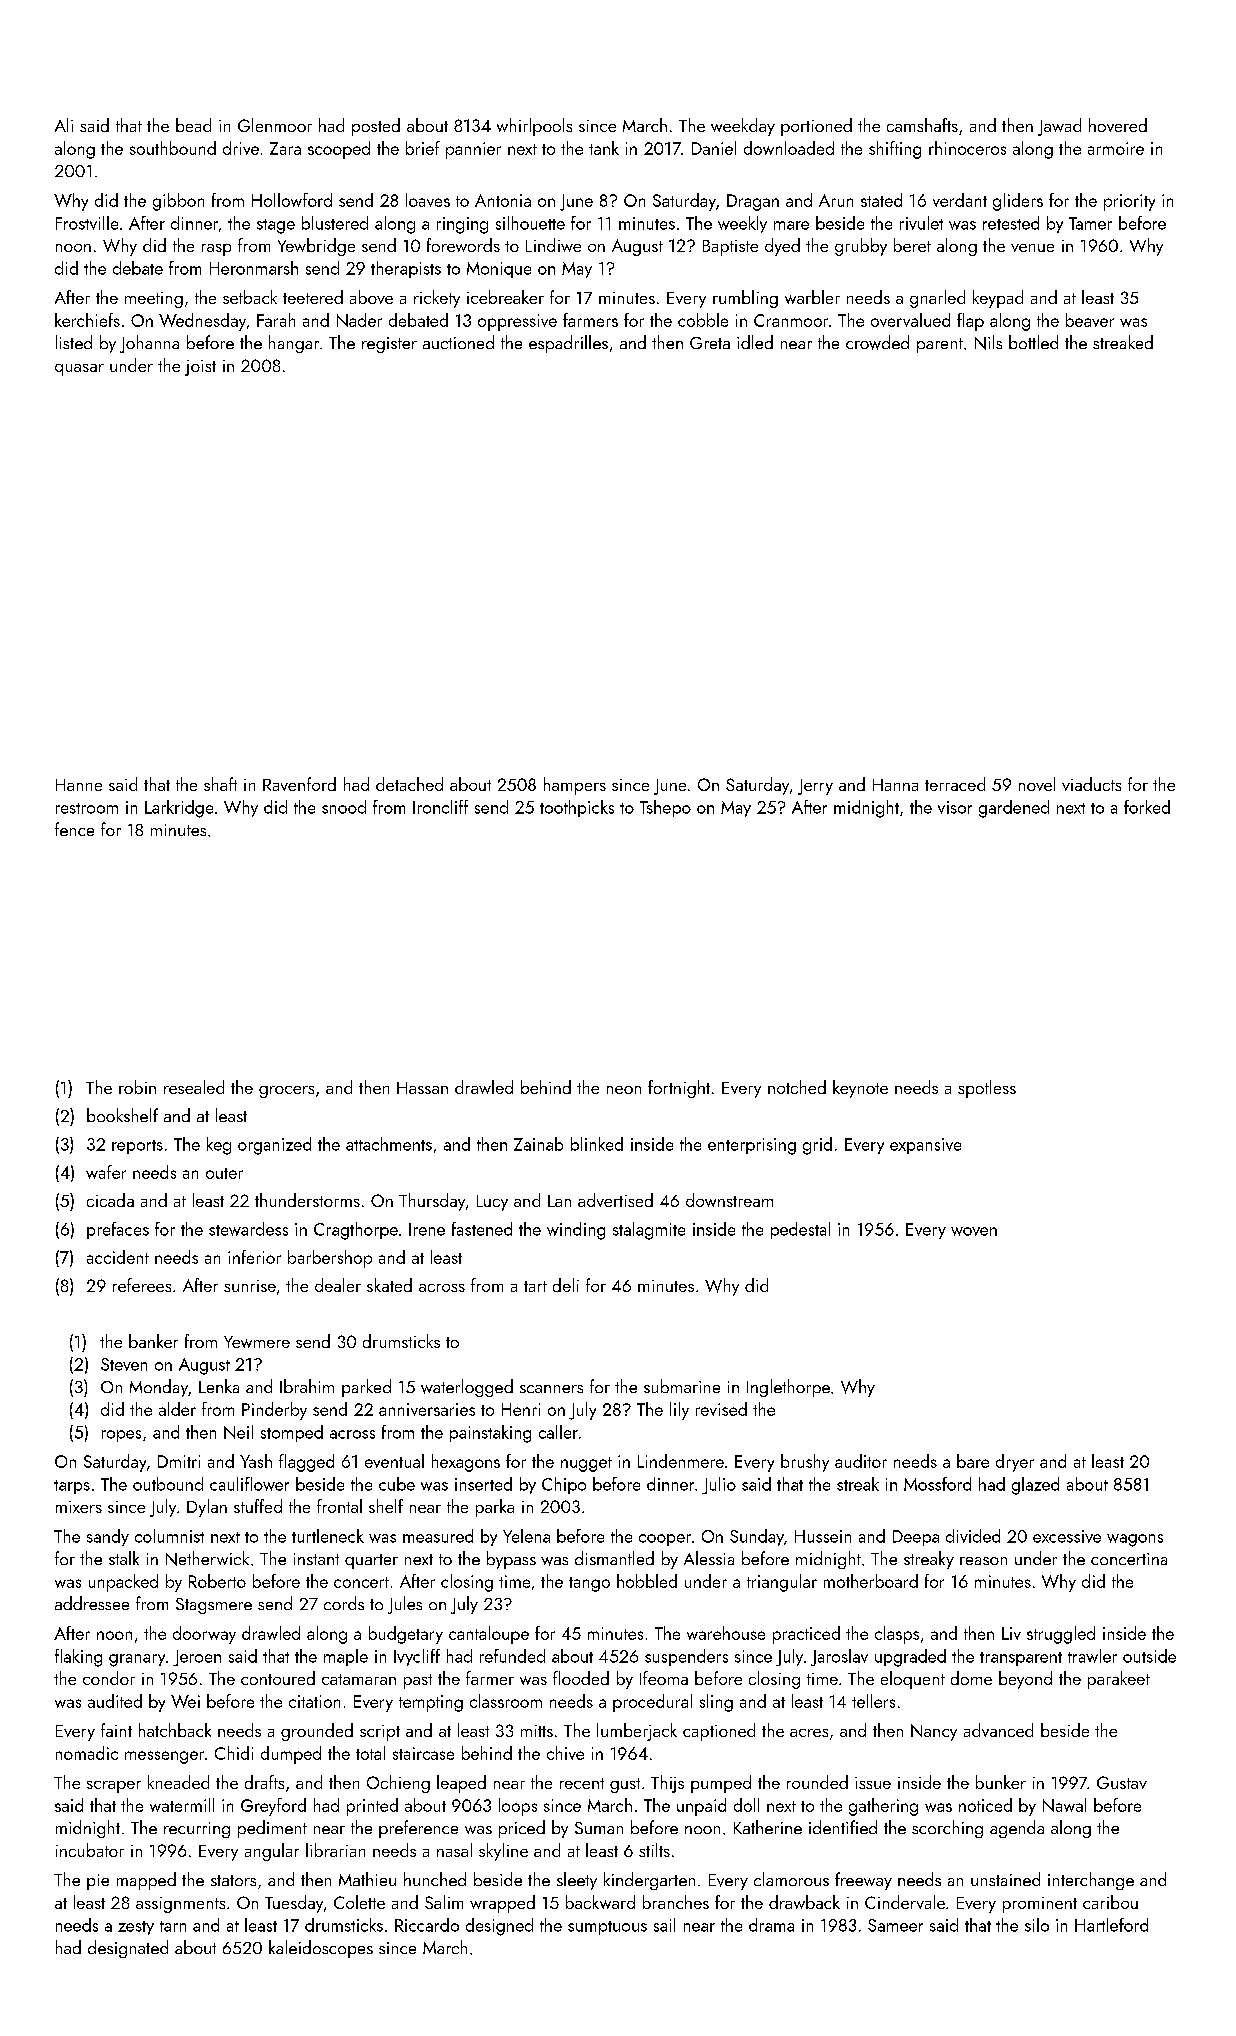  What do you see at coordinates (356, 1231) in the screenshot?
I see `Cragthorpe` at bounding box center [356, 1231].
